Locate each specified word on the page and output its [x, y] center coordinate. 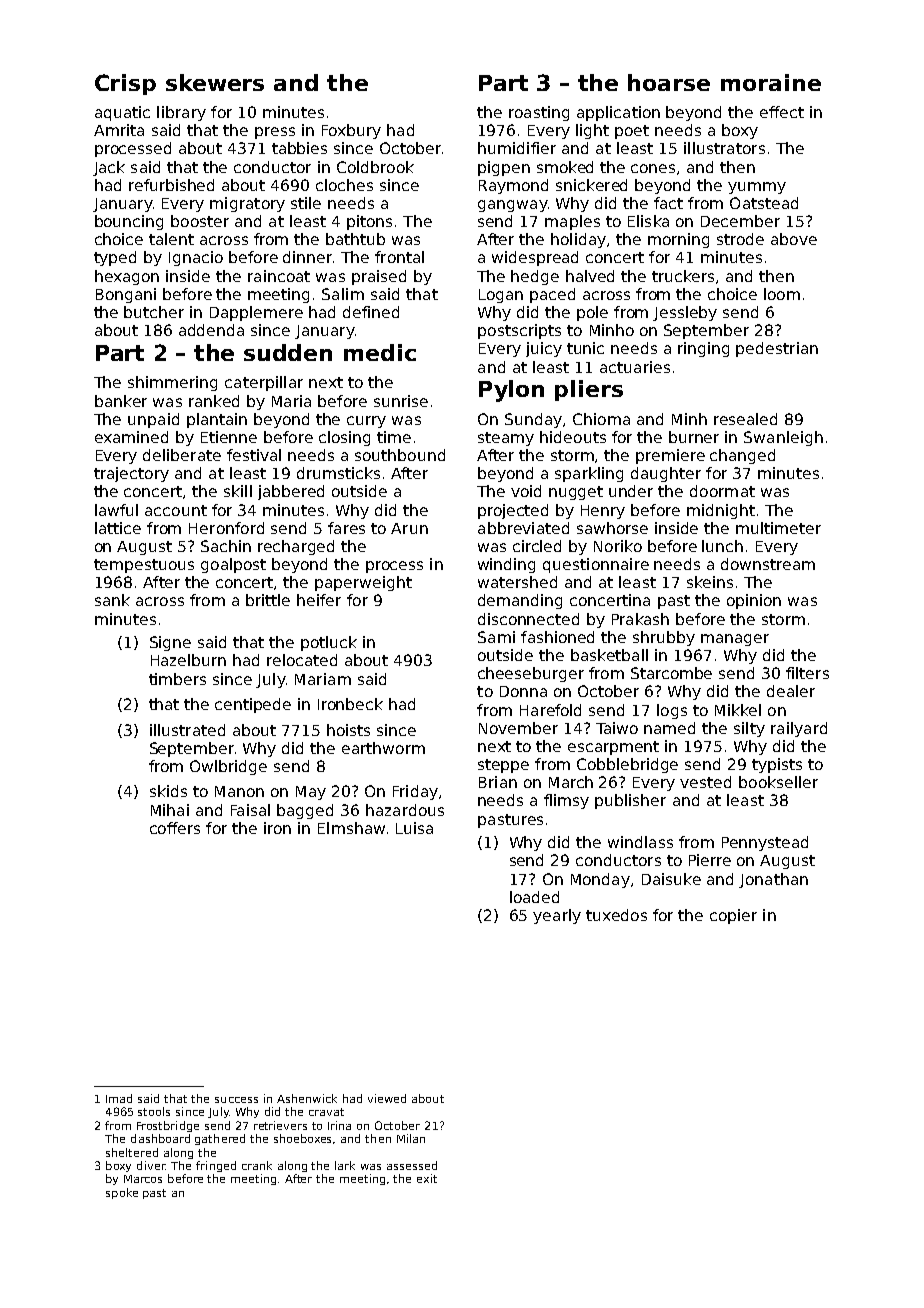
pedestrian [777, 349]
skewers [215, 82]
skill [238, 491]
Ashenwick [307, 1098]
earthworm [383, 748]
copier [733, 916]
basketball [609, 655]
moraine [771, 82]
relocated [302, 660]
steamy [506, 439]
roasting [539, 113]
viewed [387, 1098]
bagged [305, 811]
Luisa [414, 828]
